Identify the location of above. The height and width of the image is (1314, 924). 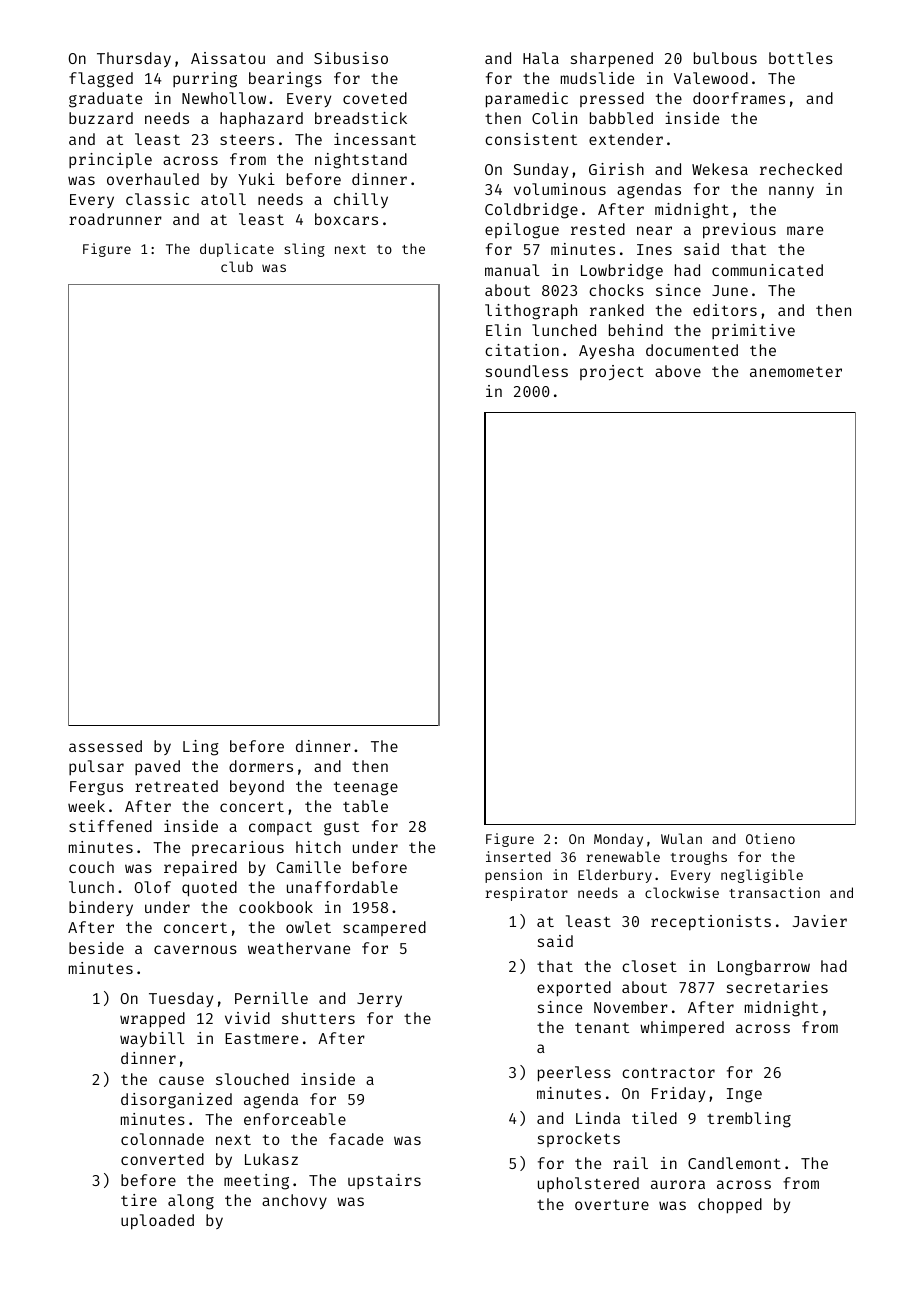
(678, 371).
